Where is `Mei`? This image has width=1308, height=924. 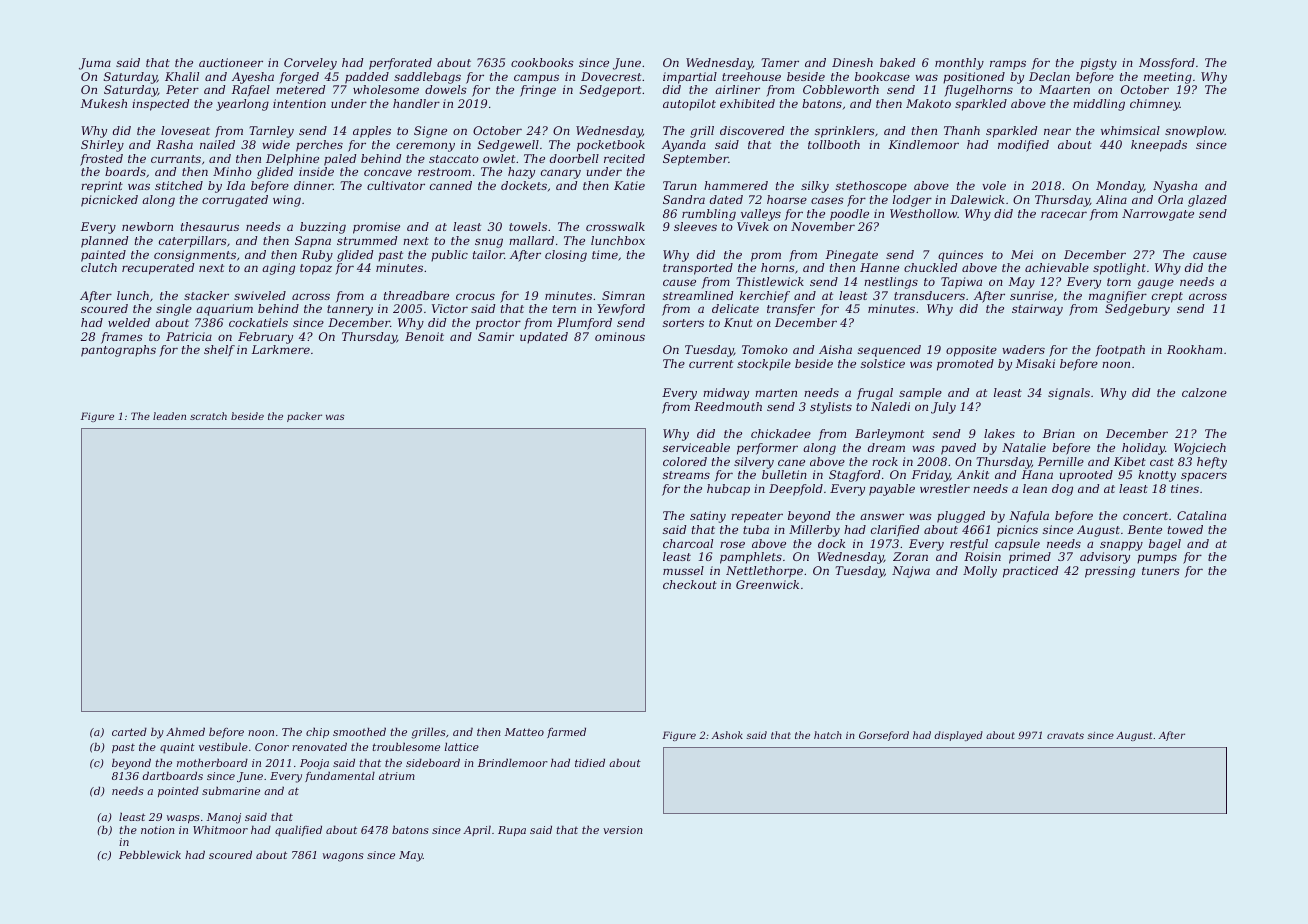
Mei is located at coordinates (1022, 254).
